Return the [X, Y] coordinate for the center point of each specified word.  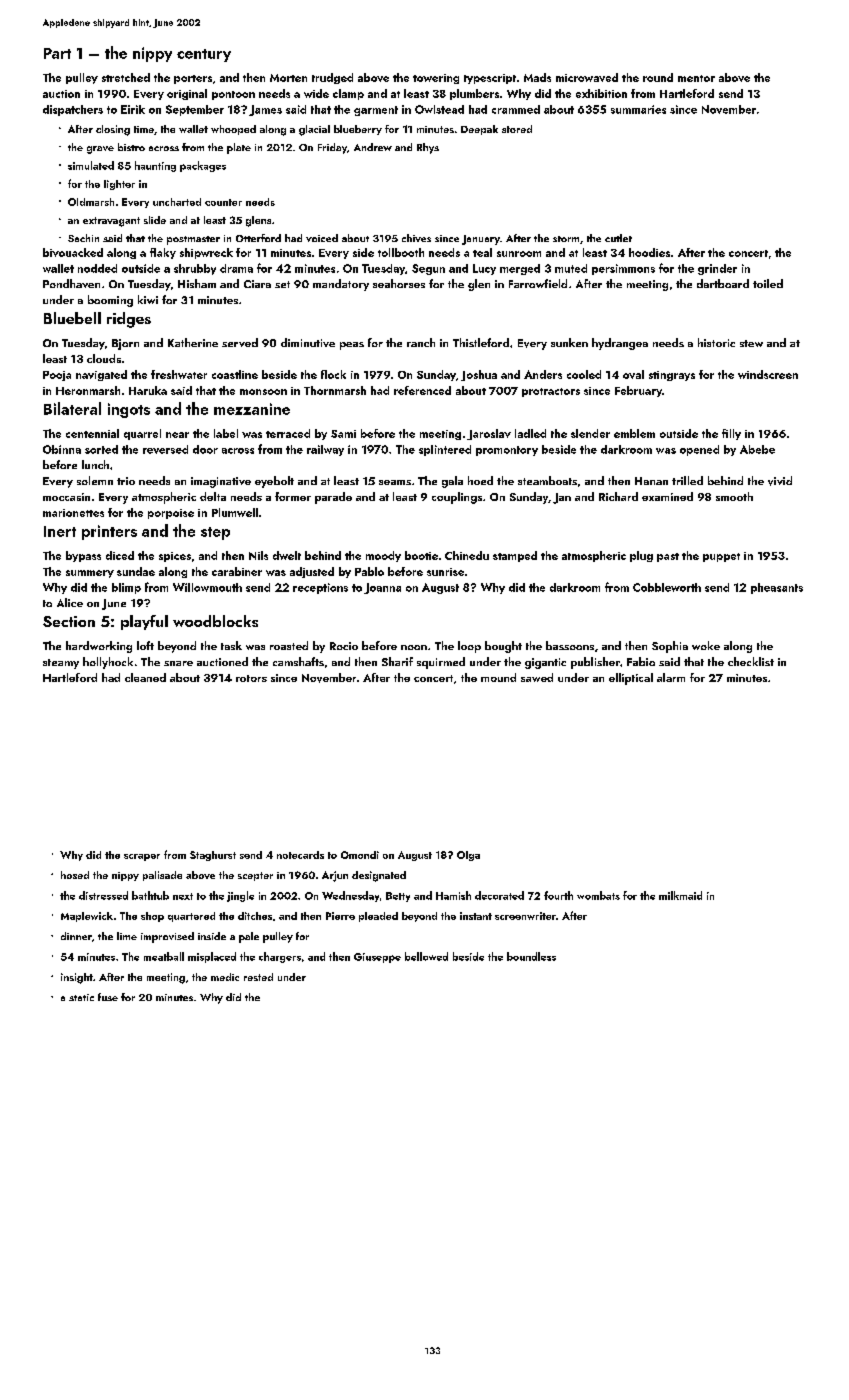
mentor [696, 78]
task [231, 645]
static [81, 997]
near [177, 435]
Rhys [428, 148]
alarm [671, 677]
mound [498, 677]
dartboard [723, 283]
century [204, 55]
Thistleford [481, 342]
